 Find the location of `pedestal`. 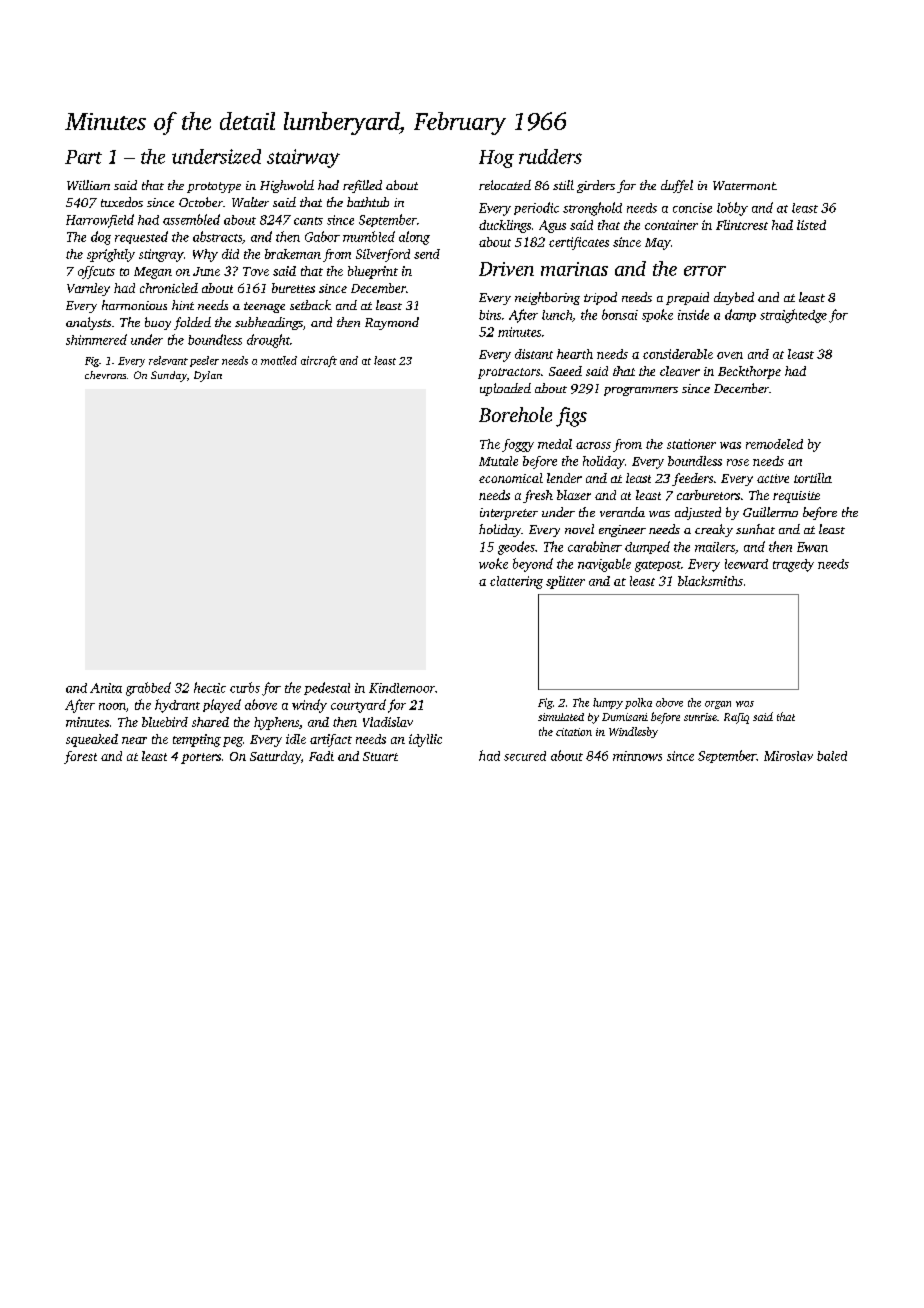

pedestal is located at coordinates (327, 688).
